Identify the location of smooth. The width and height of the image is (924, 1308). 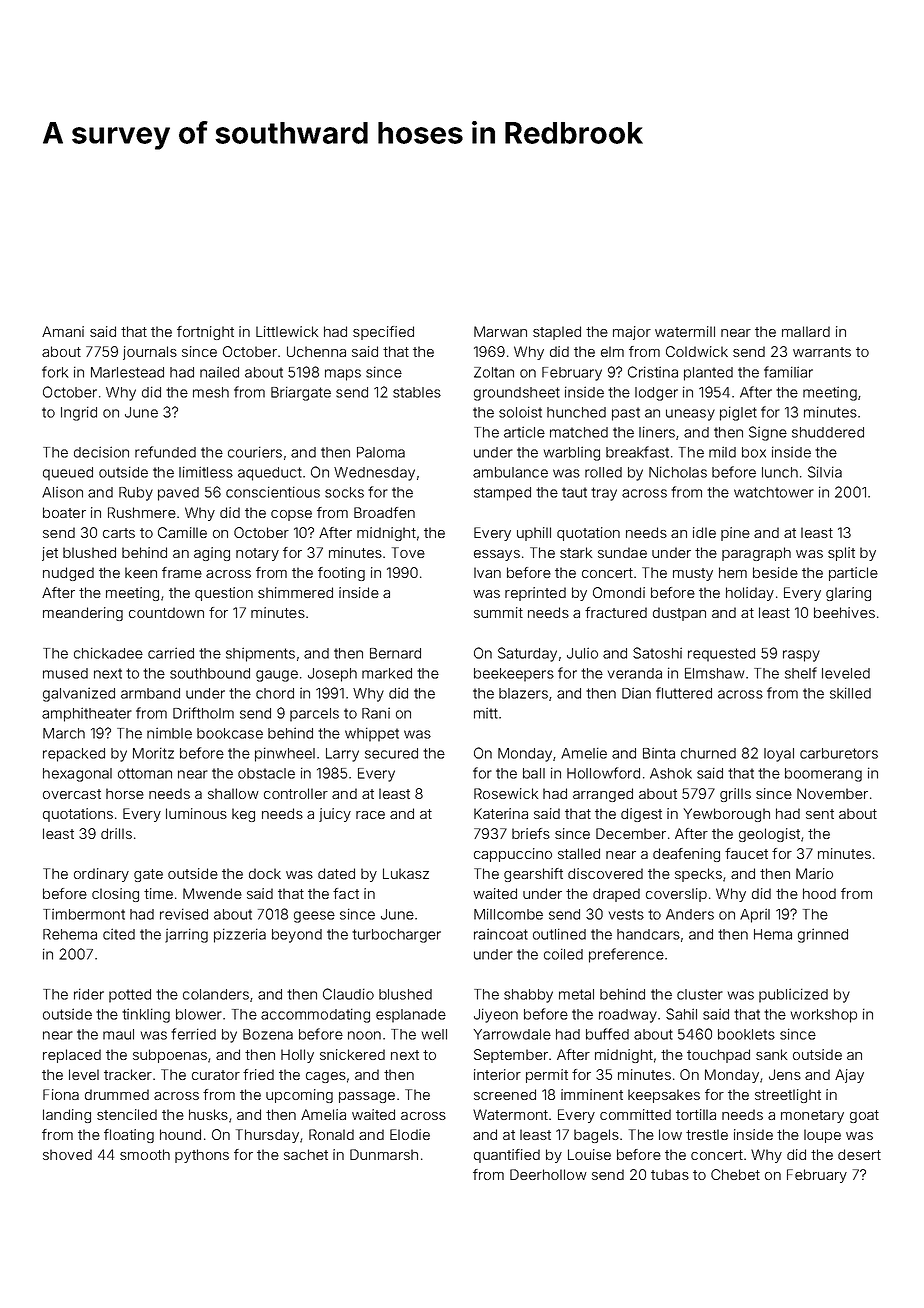
(145, 1154).
